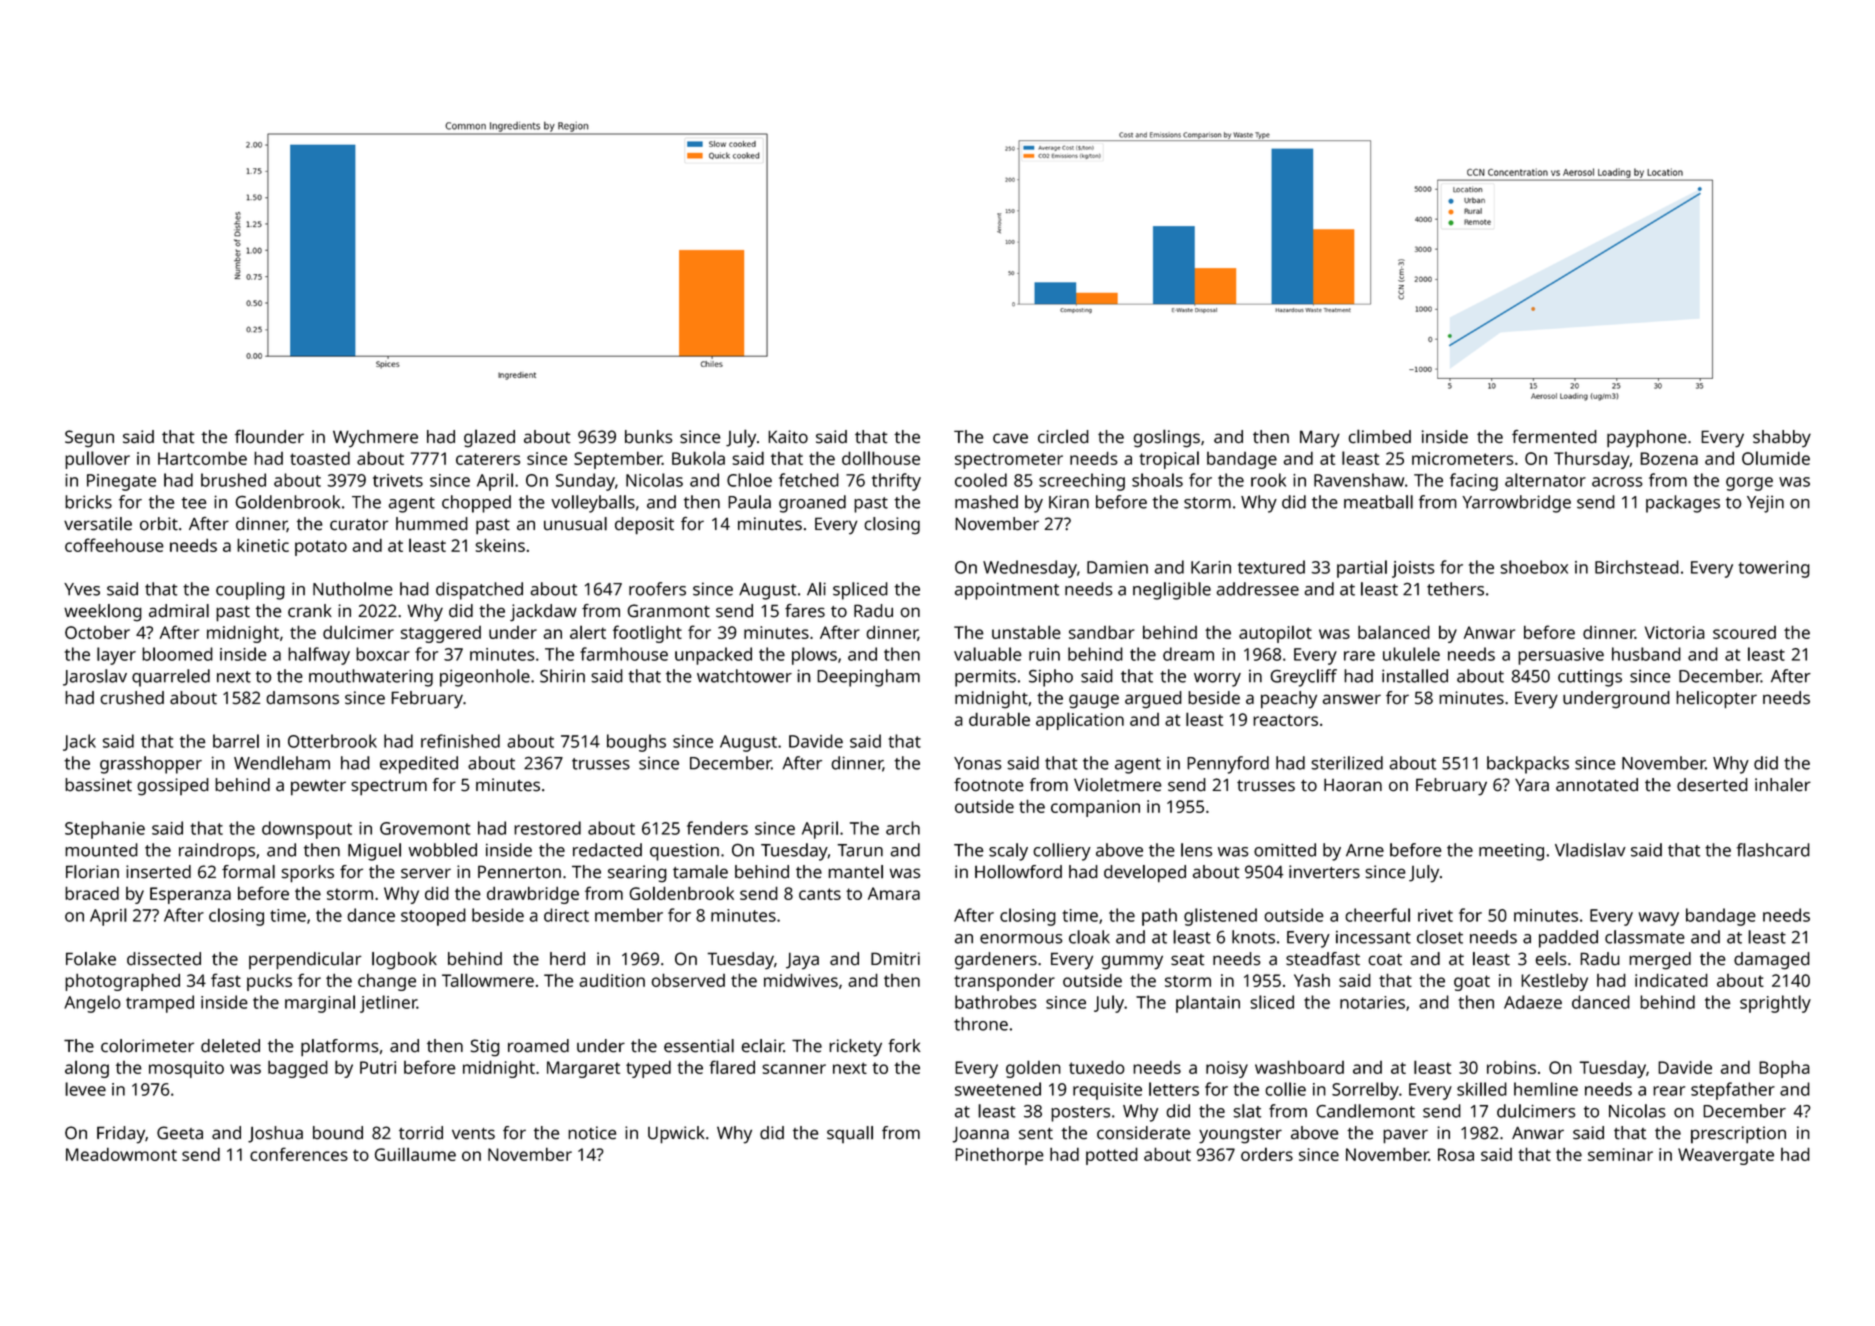  Describe the element at coordinates (657, 589) in the screenshot. I see `roofers` at that location.
